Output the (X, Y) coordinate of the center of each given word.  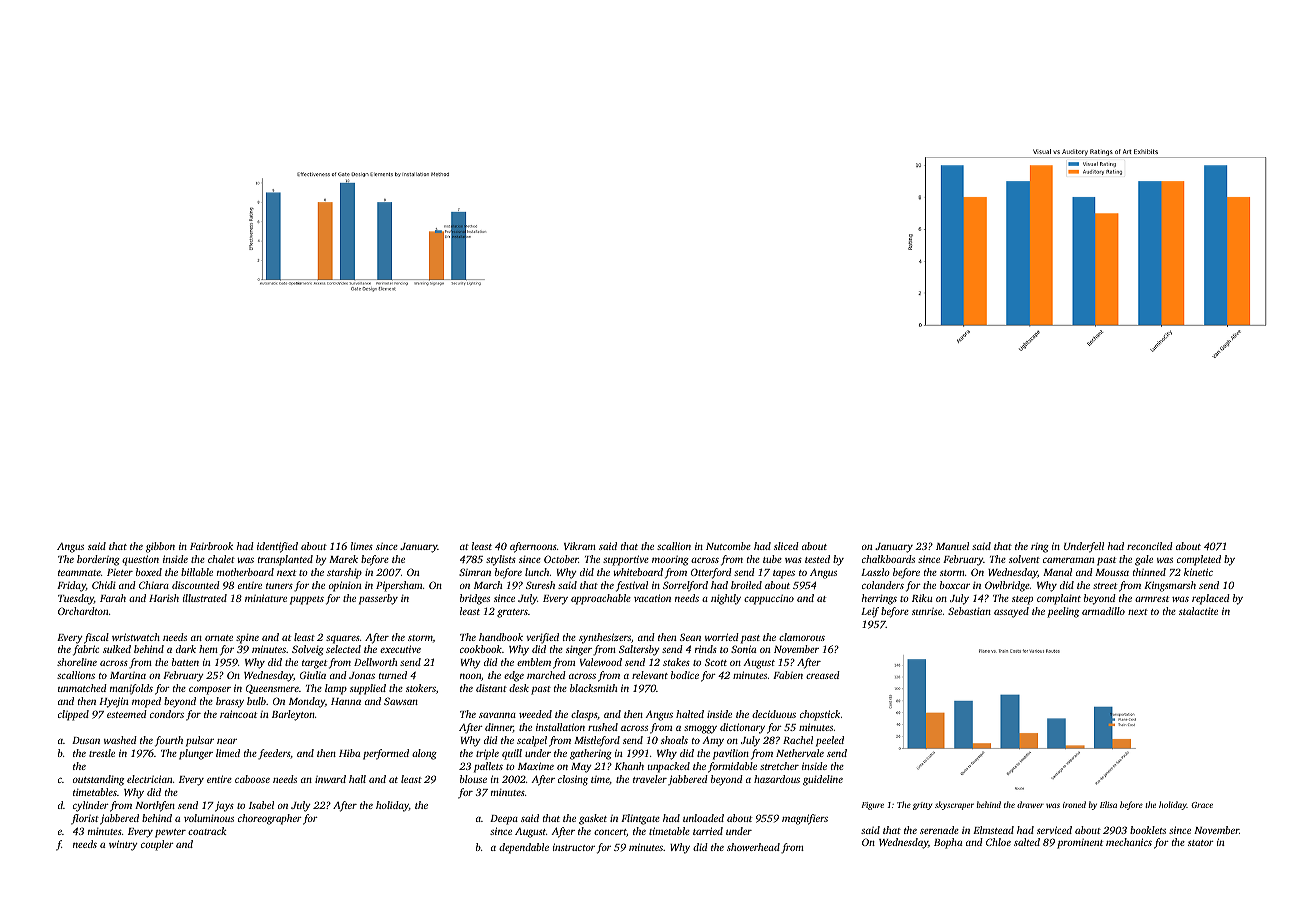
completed (1199, 560)
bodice (685, 675)
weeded (535, 714)
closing (573, 780)
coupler (157, 845)
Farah (113, 598)
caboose (252, 779)
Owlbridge (1007, 586)
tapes (784, 574)
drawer (1030, 804)
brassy (230, 702)
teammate (79, 573)
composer (210, 690)
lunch (537, 572)
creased (823, 675)
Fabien (788, 675)
